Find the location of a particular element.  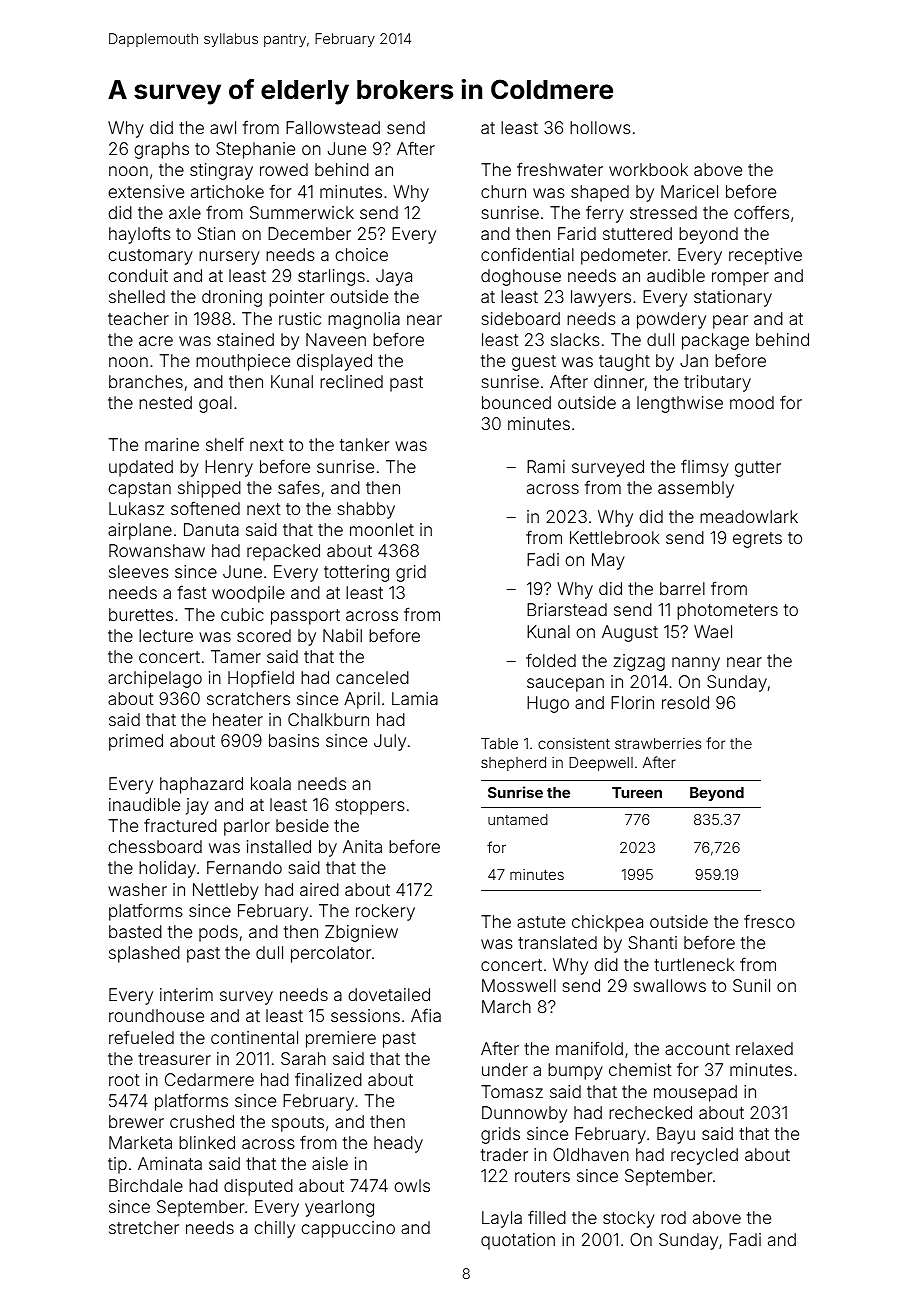

hollows is located at coordinates (600, 127).
